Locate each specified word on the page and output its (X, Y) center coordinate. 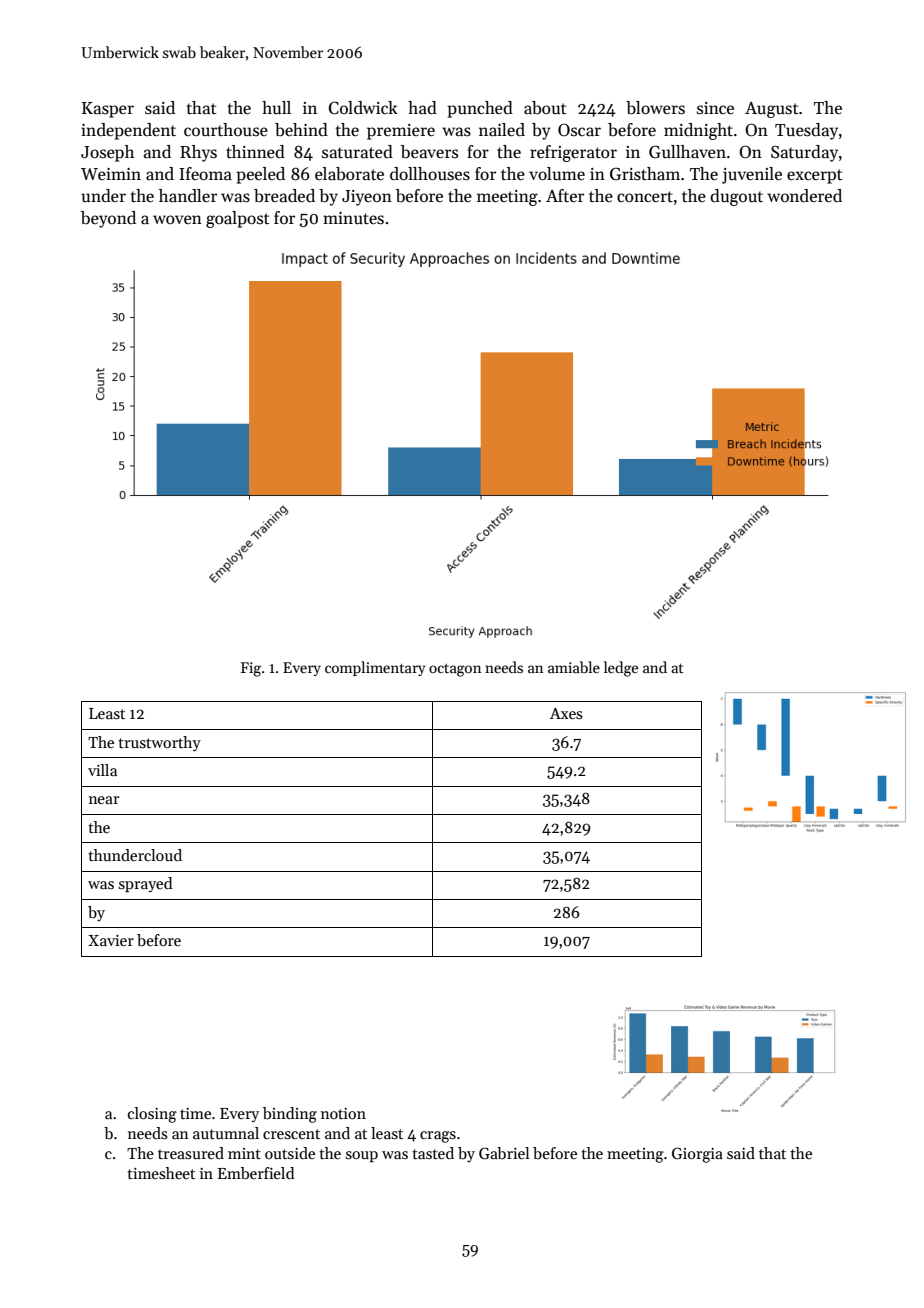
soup (362, 1156)
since (715, 108)
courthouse (226, 129)
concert (645, 197)
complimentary (375, 668)
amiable (574, 667)
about (545, 108)
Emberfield (256, 1173)
